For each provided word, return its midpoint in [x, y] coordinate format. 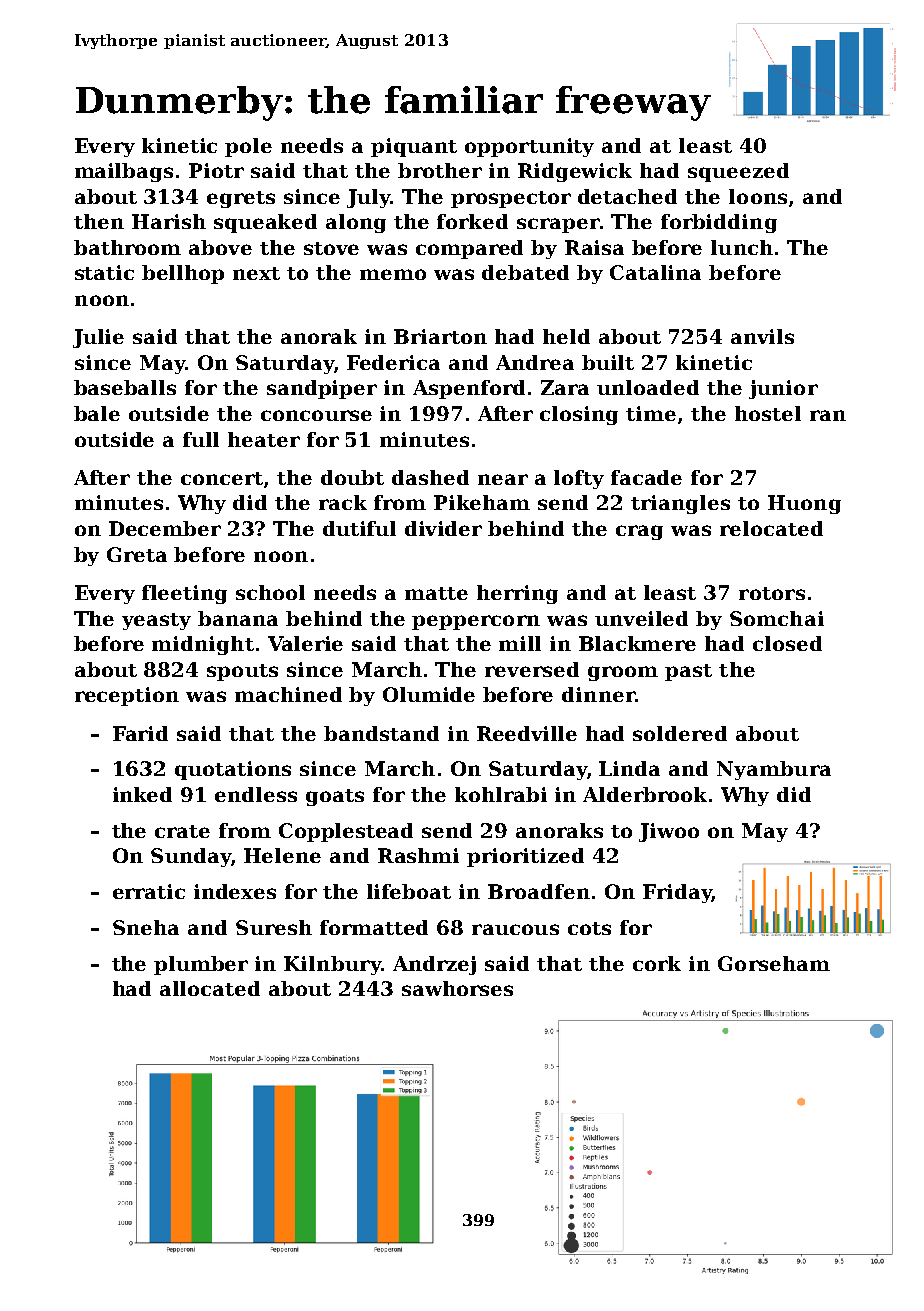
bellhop [183, 274]
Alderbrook [645, 794]
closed [787, 643]
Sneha [146, 927]
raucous [515, 929]
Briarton [440, 336]
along [356, 223]
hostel [768, 413]
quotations [233, 770]
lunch [742, 247]
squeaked [265, 223]
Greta [137, 554]
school [270, 592]
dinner [598, 694]
